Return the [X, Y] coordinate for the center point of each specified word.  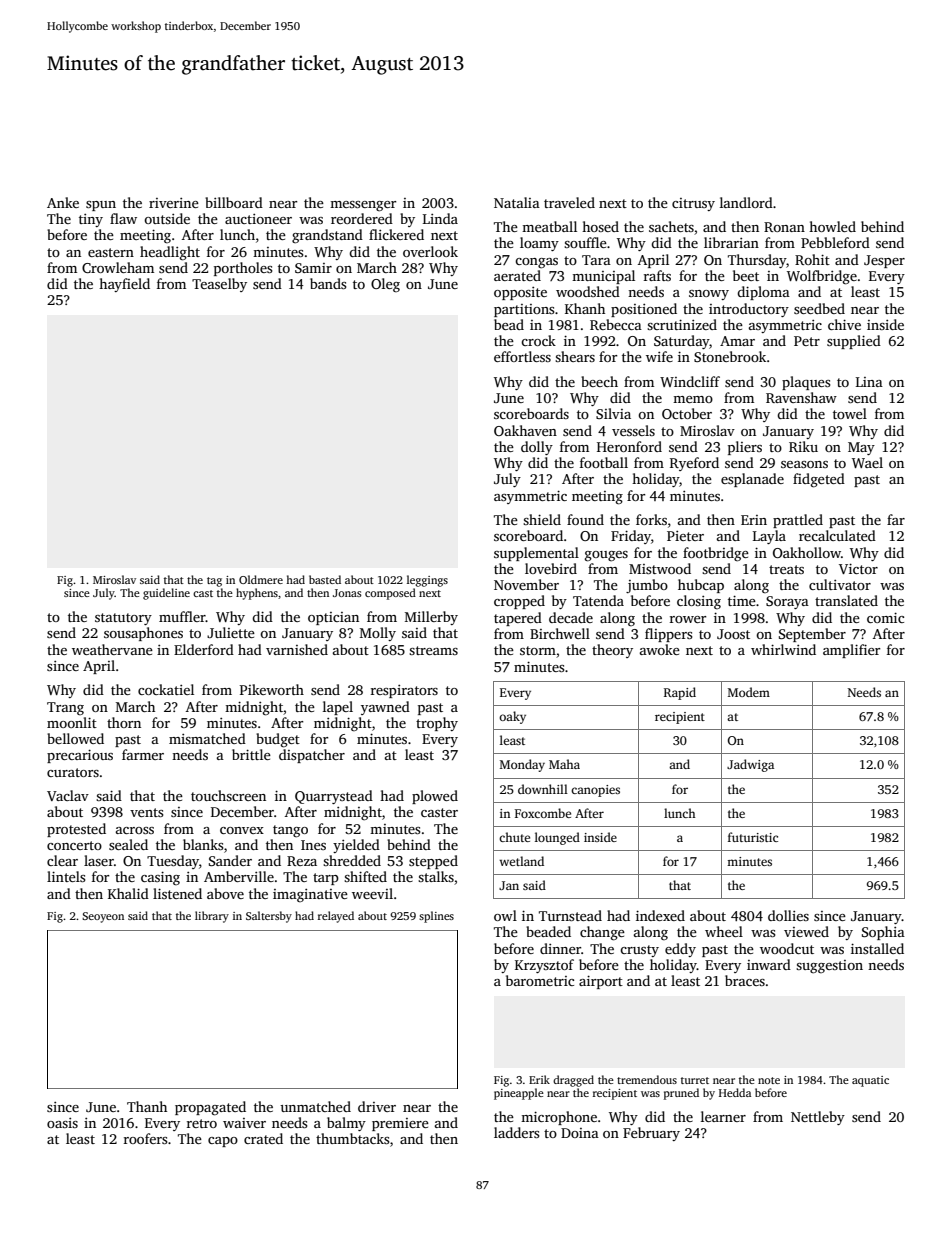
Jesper [884, 261]
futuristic [753, 837]
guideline [166, 594]
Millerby [431, 618]
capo [223, 1142]
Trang [65, 709]
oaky [512, 717]
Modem [749, 692]
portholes [243, 269]
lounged [557, 838]
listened [177, 893]
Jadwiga [750, 765]
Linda [440, 218]
